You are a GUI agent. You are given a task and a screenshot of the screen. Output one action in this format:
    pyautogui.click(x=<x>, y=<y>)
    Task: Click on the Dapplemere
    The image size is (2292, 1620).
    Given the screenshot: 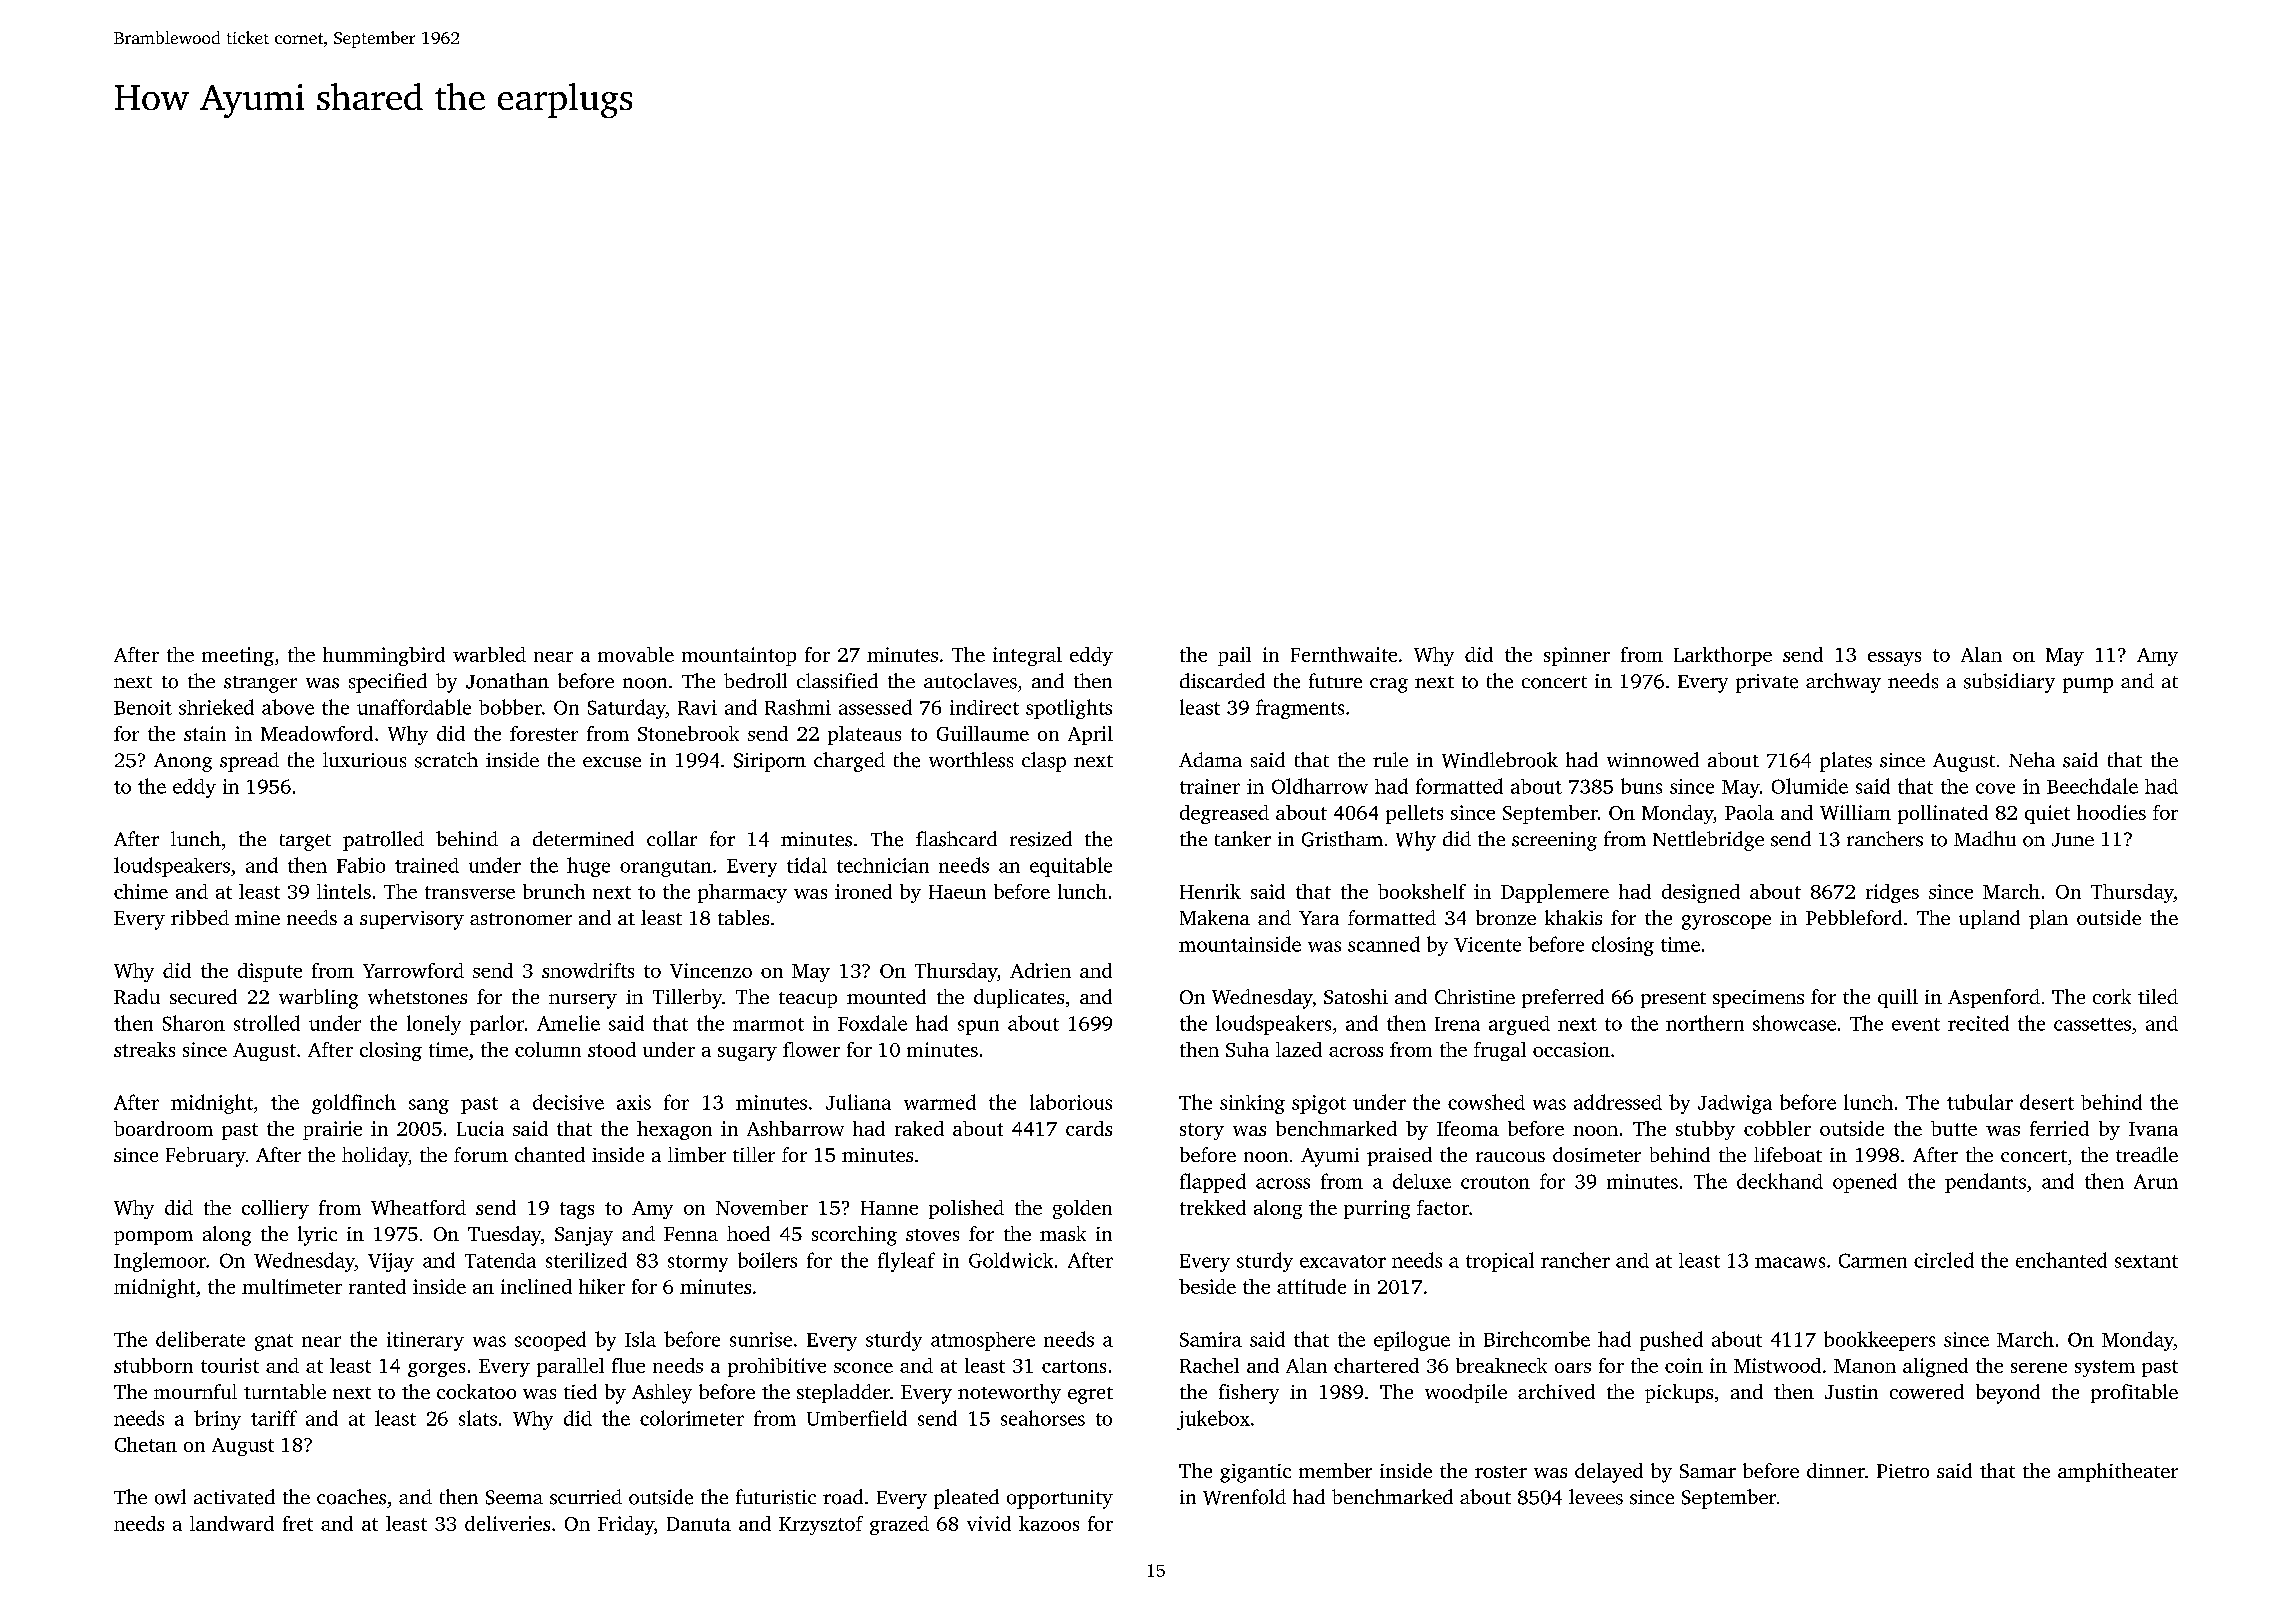 What is the action you would take?
    pyautogui.click(x=1555, y=893)
